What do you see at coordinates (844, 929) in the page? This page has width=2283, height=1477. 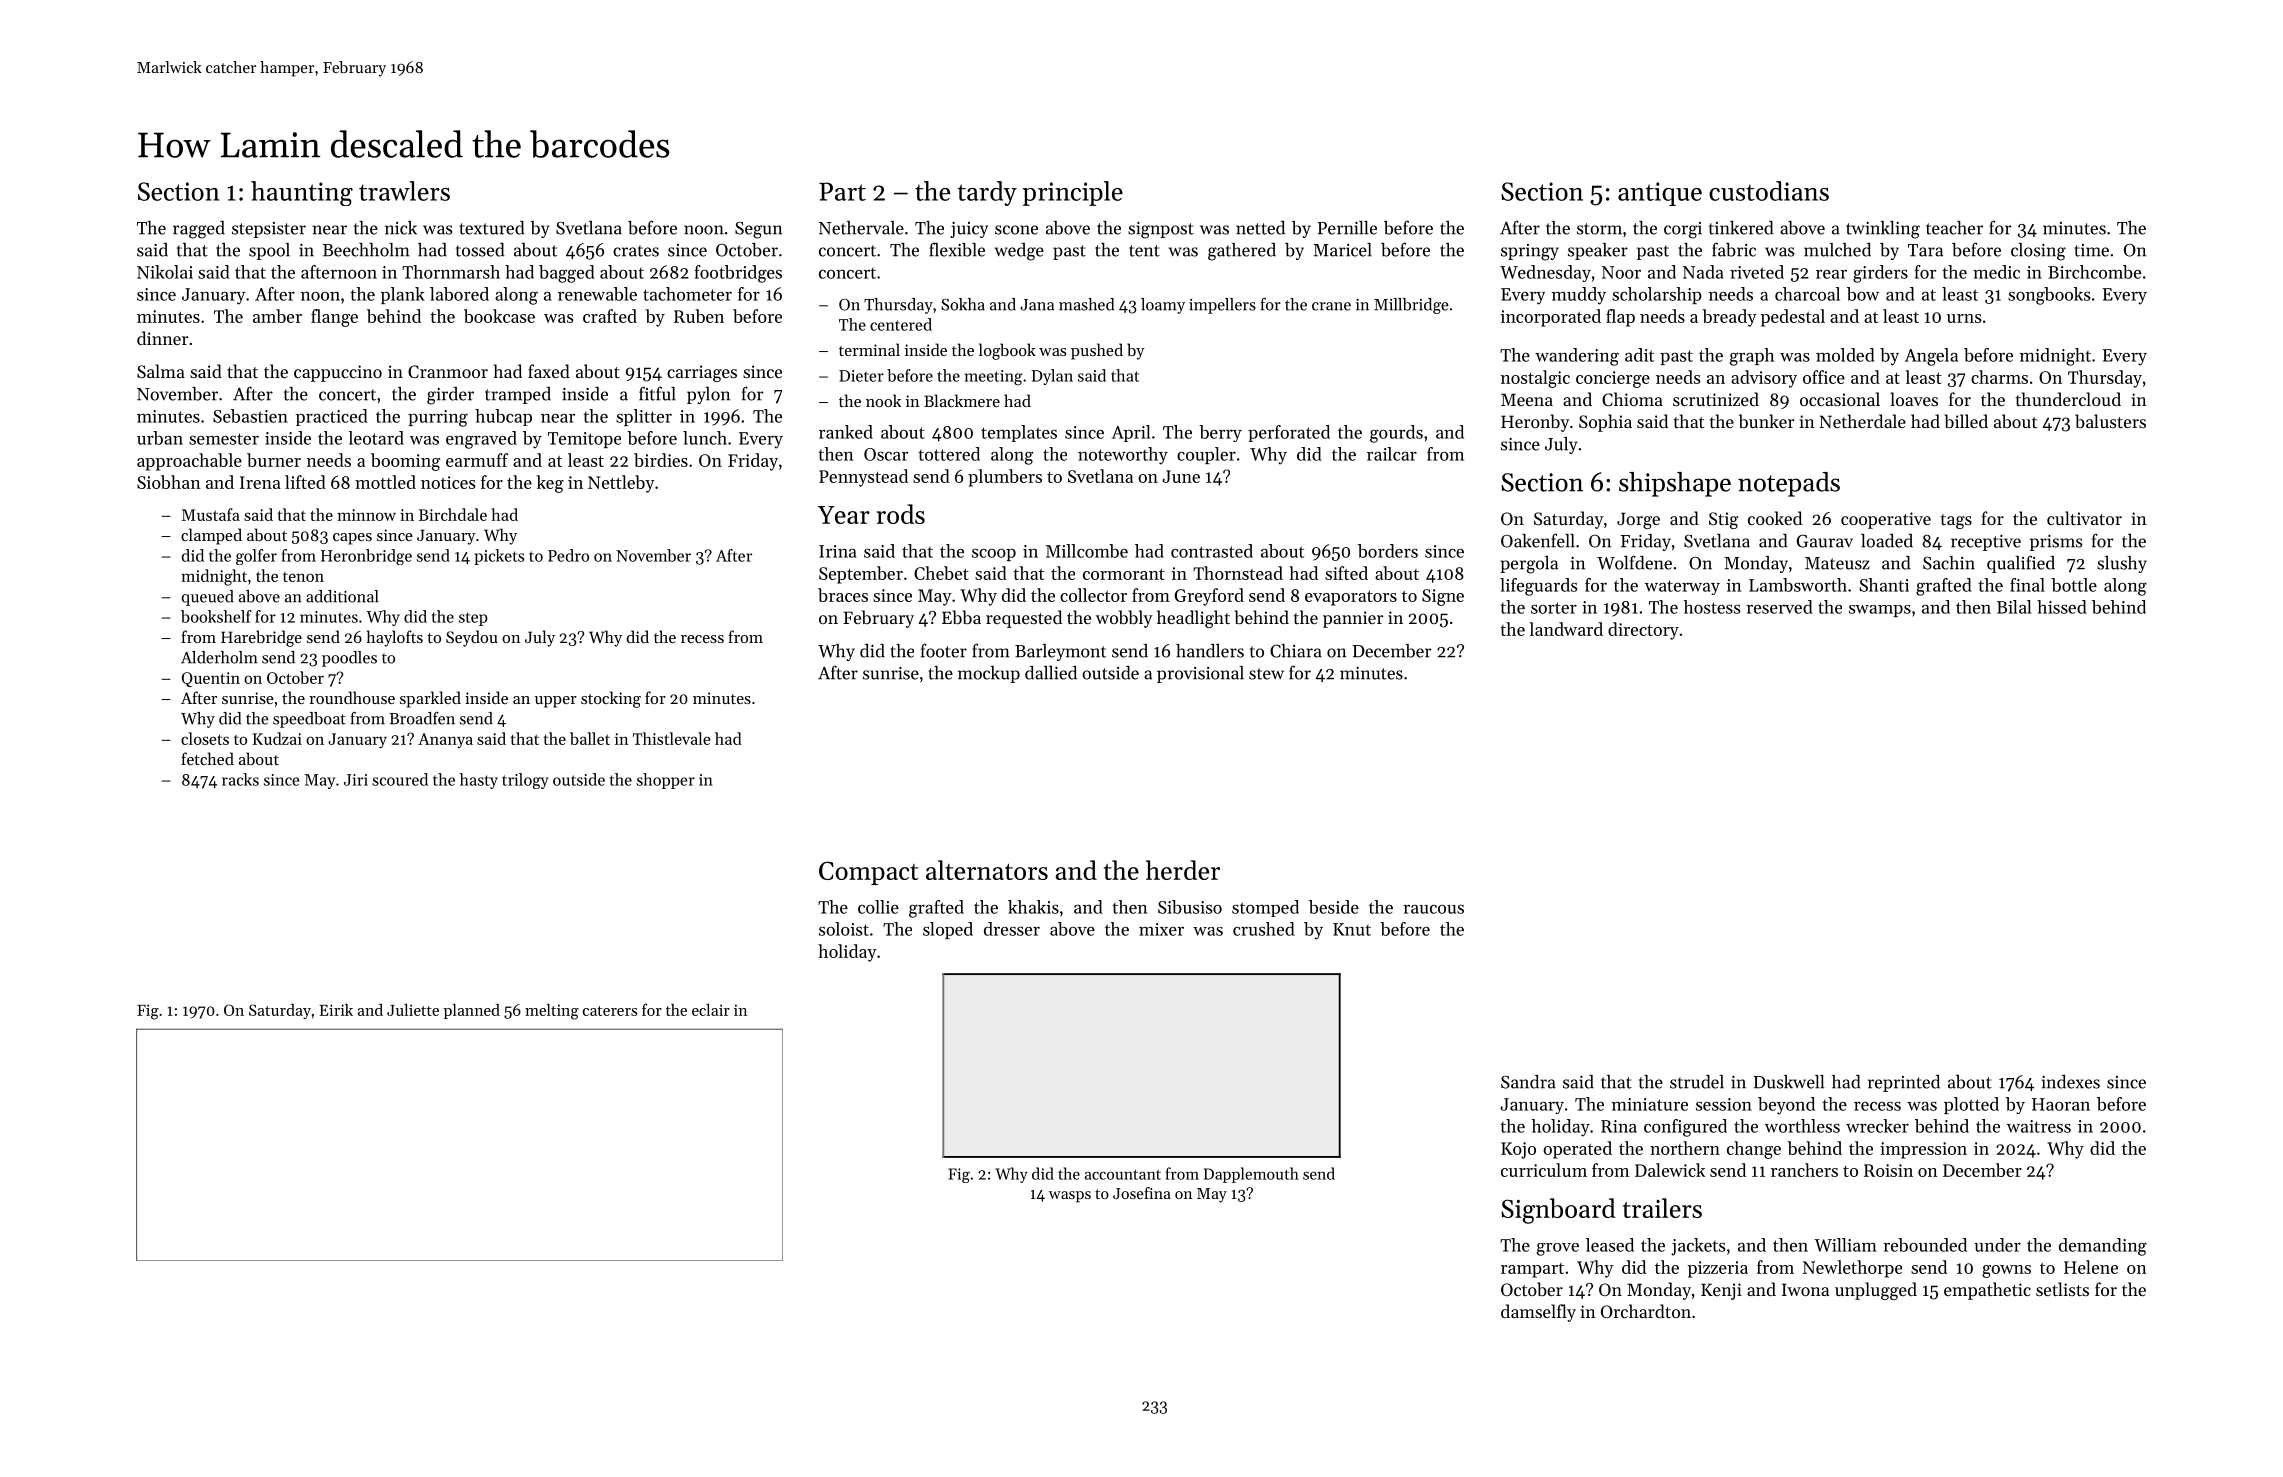 I see `soloist` at bounding box center [844, 929].
